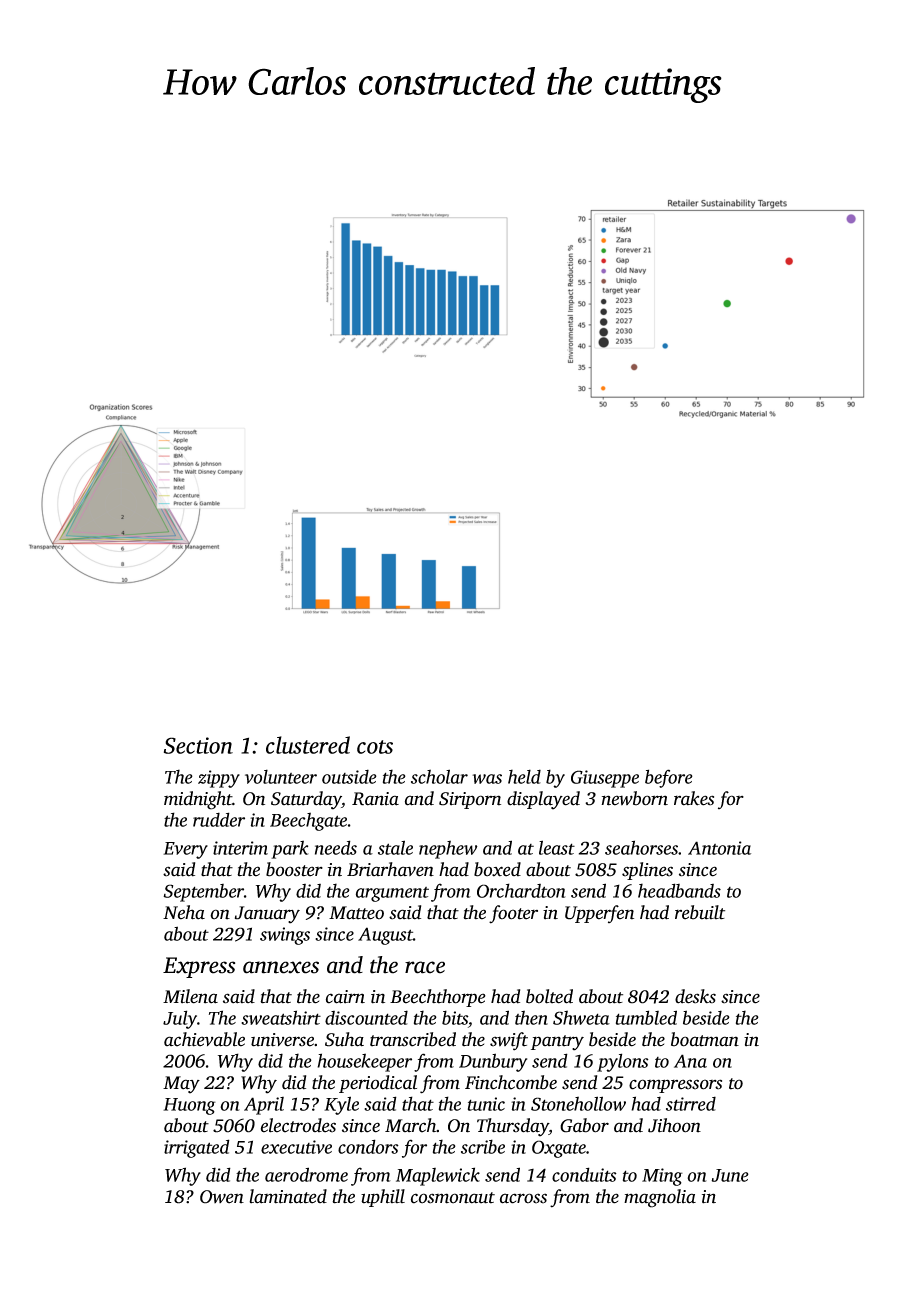 The height and width of the screenshot is (1311, 924). What do you see at coordinates (198, 745) in the screenshot?
I see `Section` at bounding box center [198, 745].
